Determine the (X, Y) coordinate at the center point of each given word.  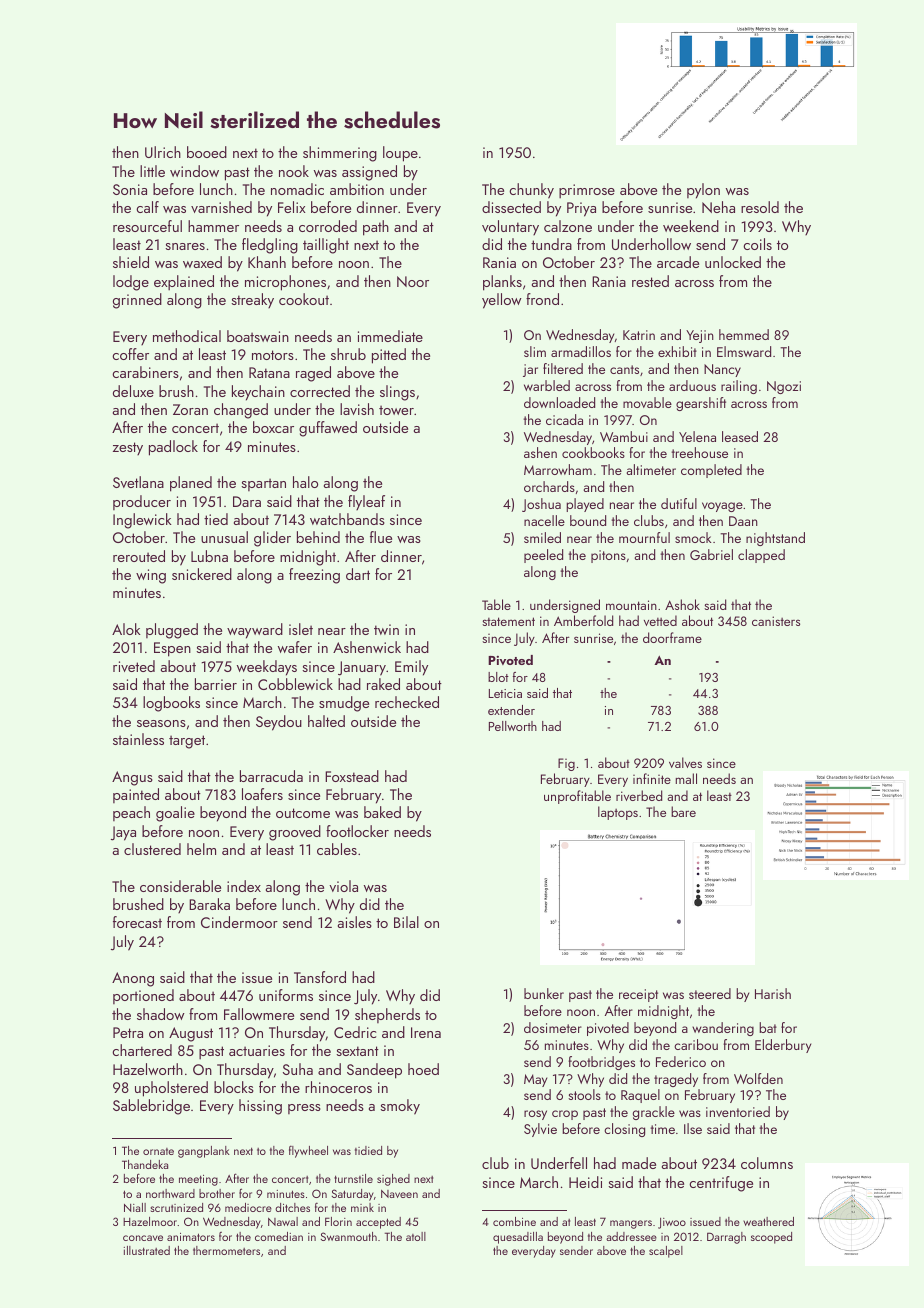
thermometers (226, 1250)
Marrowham (558, 469)
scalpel (666, 1252)
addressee (631, 1236)
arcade (678, 262)
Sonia (130, 189)
